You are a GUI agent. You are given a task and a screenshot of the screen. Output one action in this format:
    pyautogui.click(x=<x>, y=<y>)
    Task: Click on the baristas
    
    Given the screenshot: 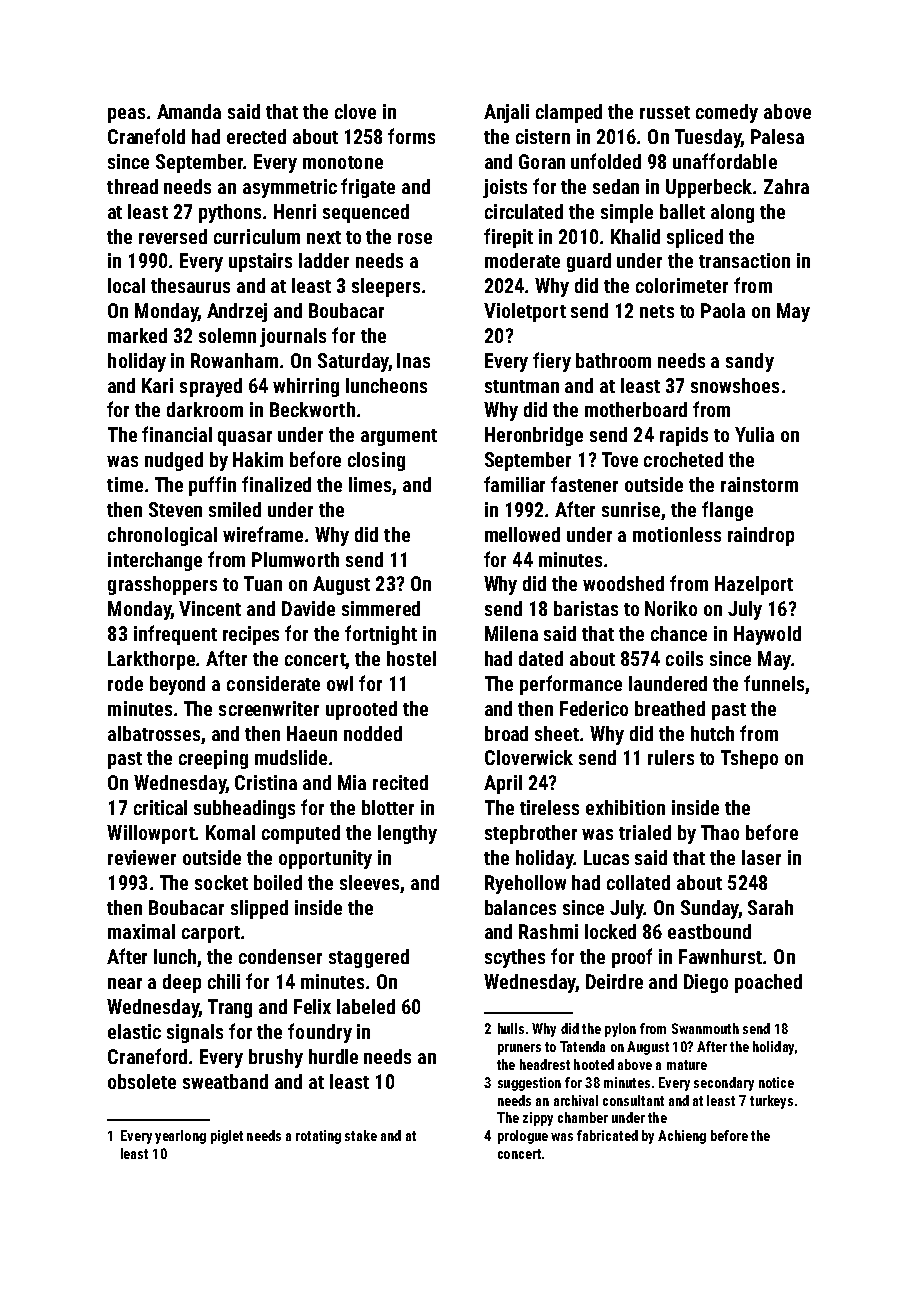 What is the action you would take?
    pyautogui.click(x=586, y=608)
